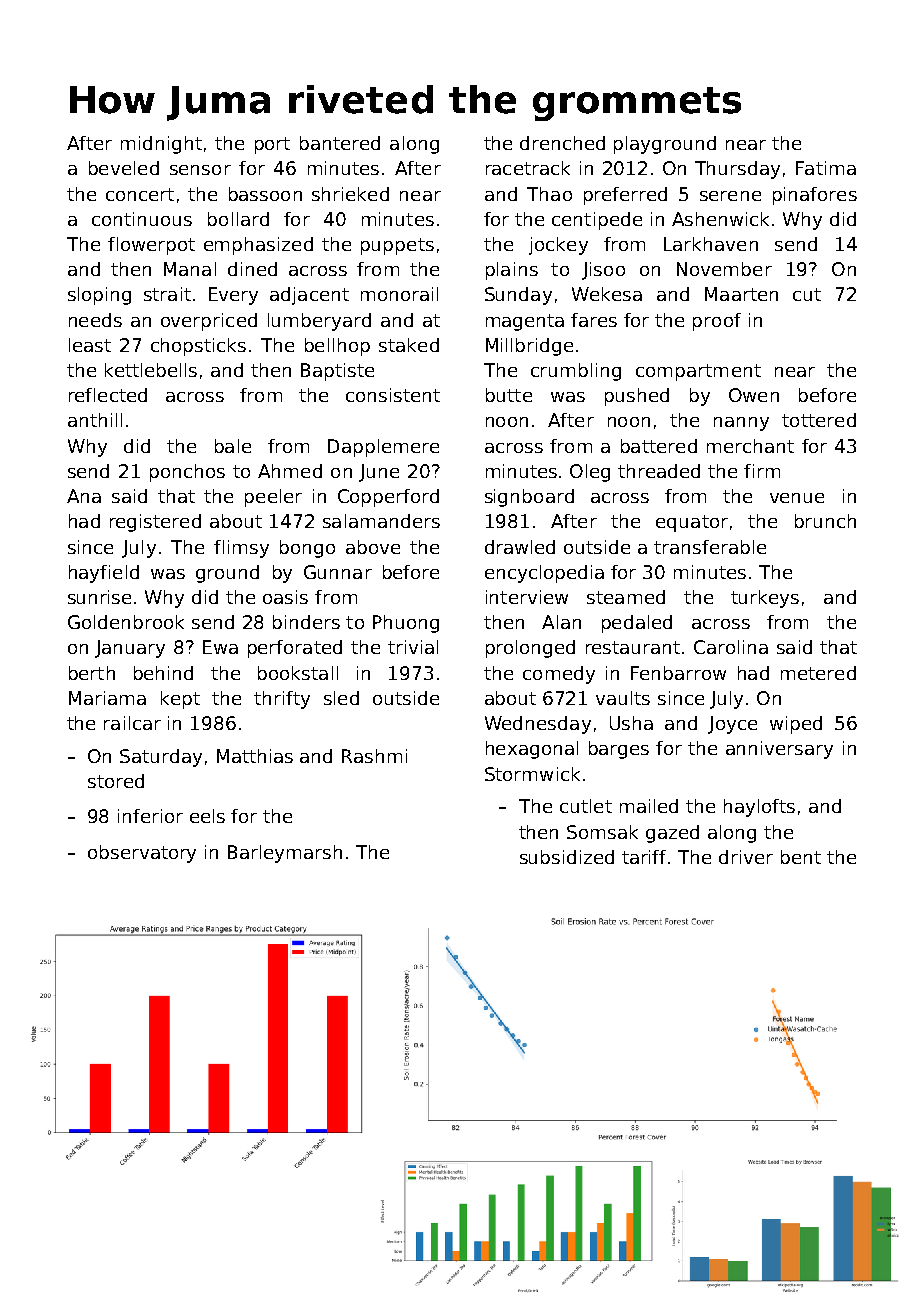 The image size is (924, 1314). I want to click on Ahmed, so click(290, 471).
